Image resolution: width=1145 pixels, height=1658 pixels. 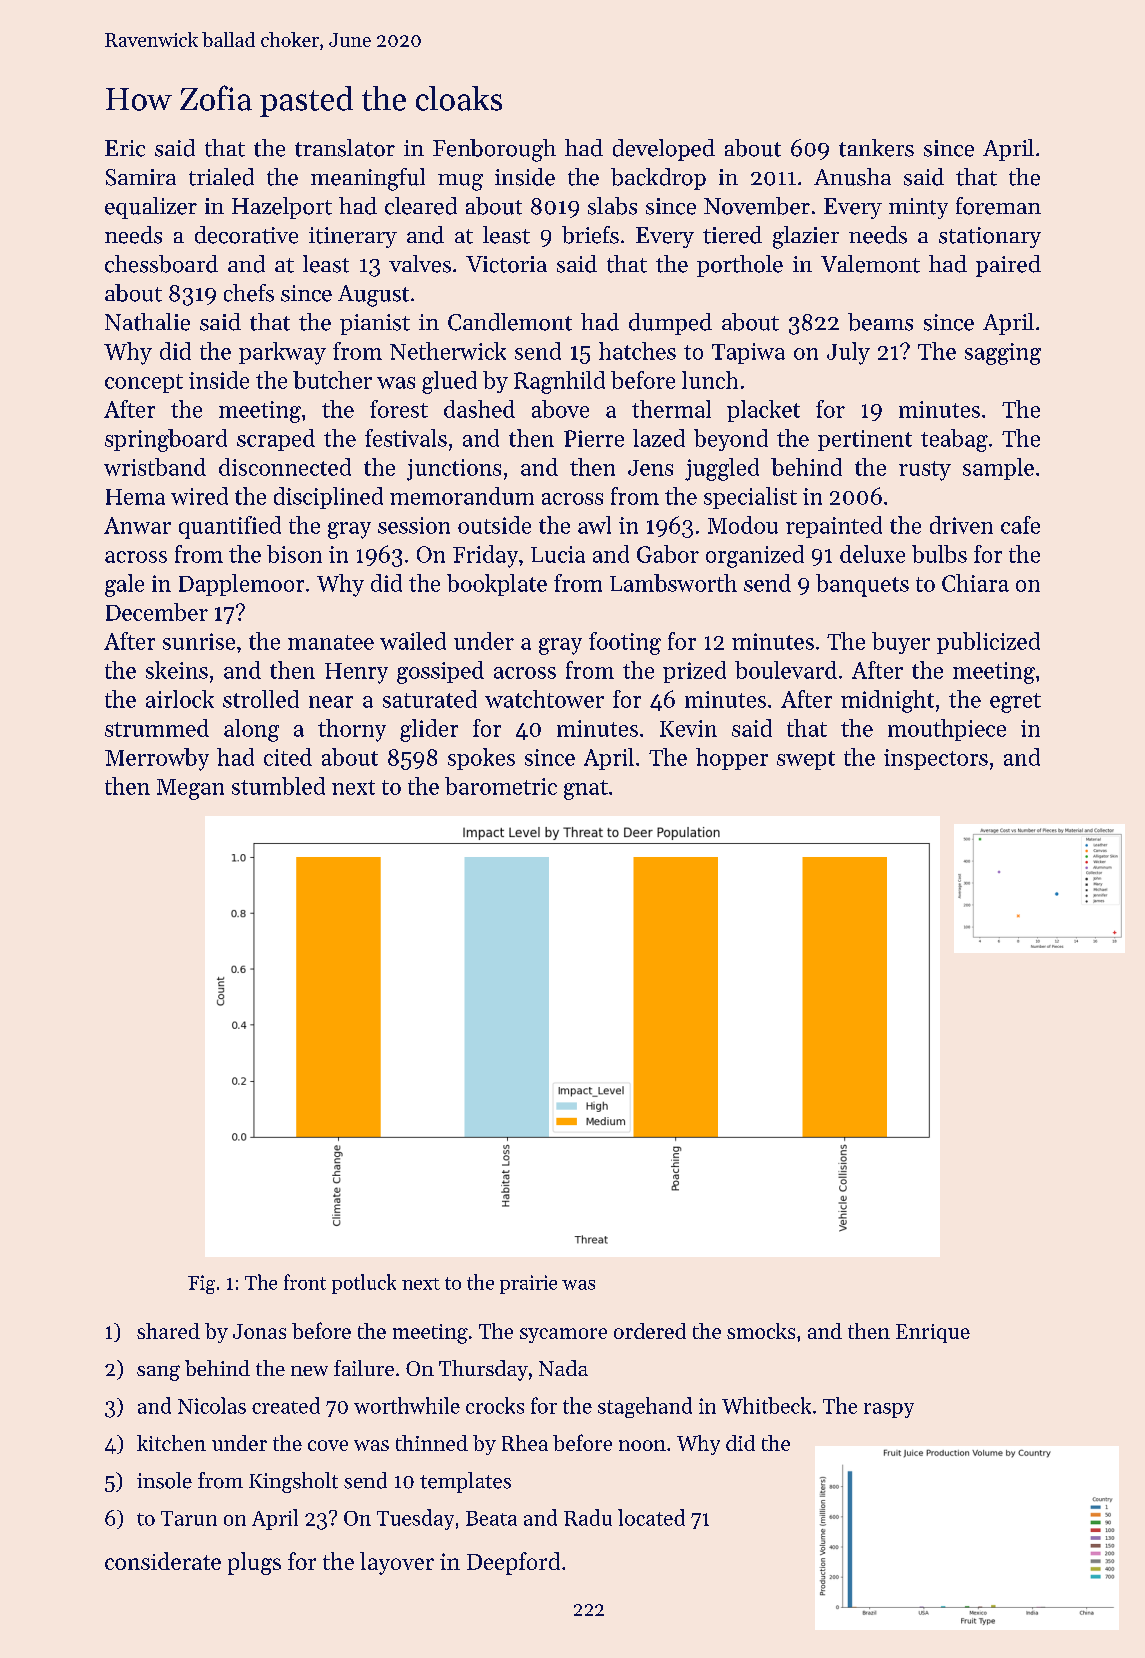 I want to click on dumped, so click(x=670, y=324).
